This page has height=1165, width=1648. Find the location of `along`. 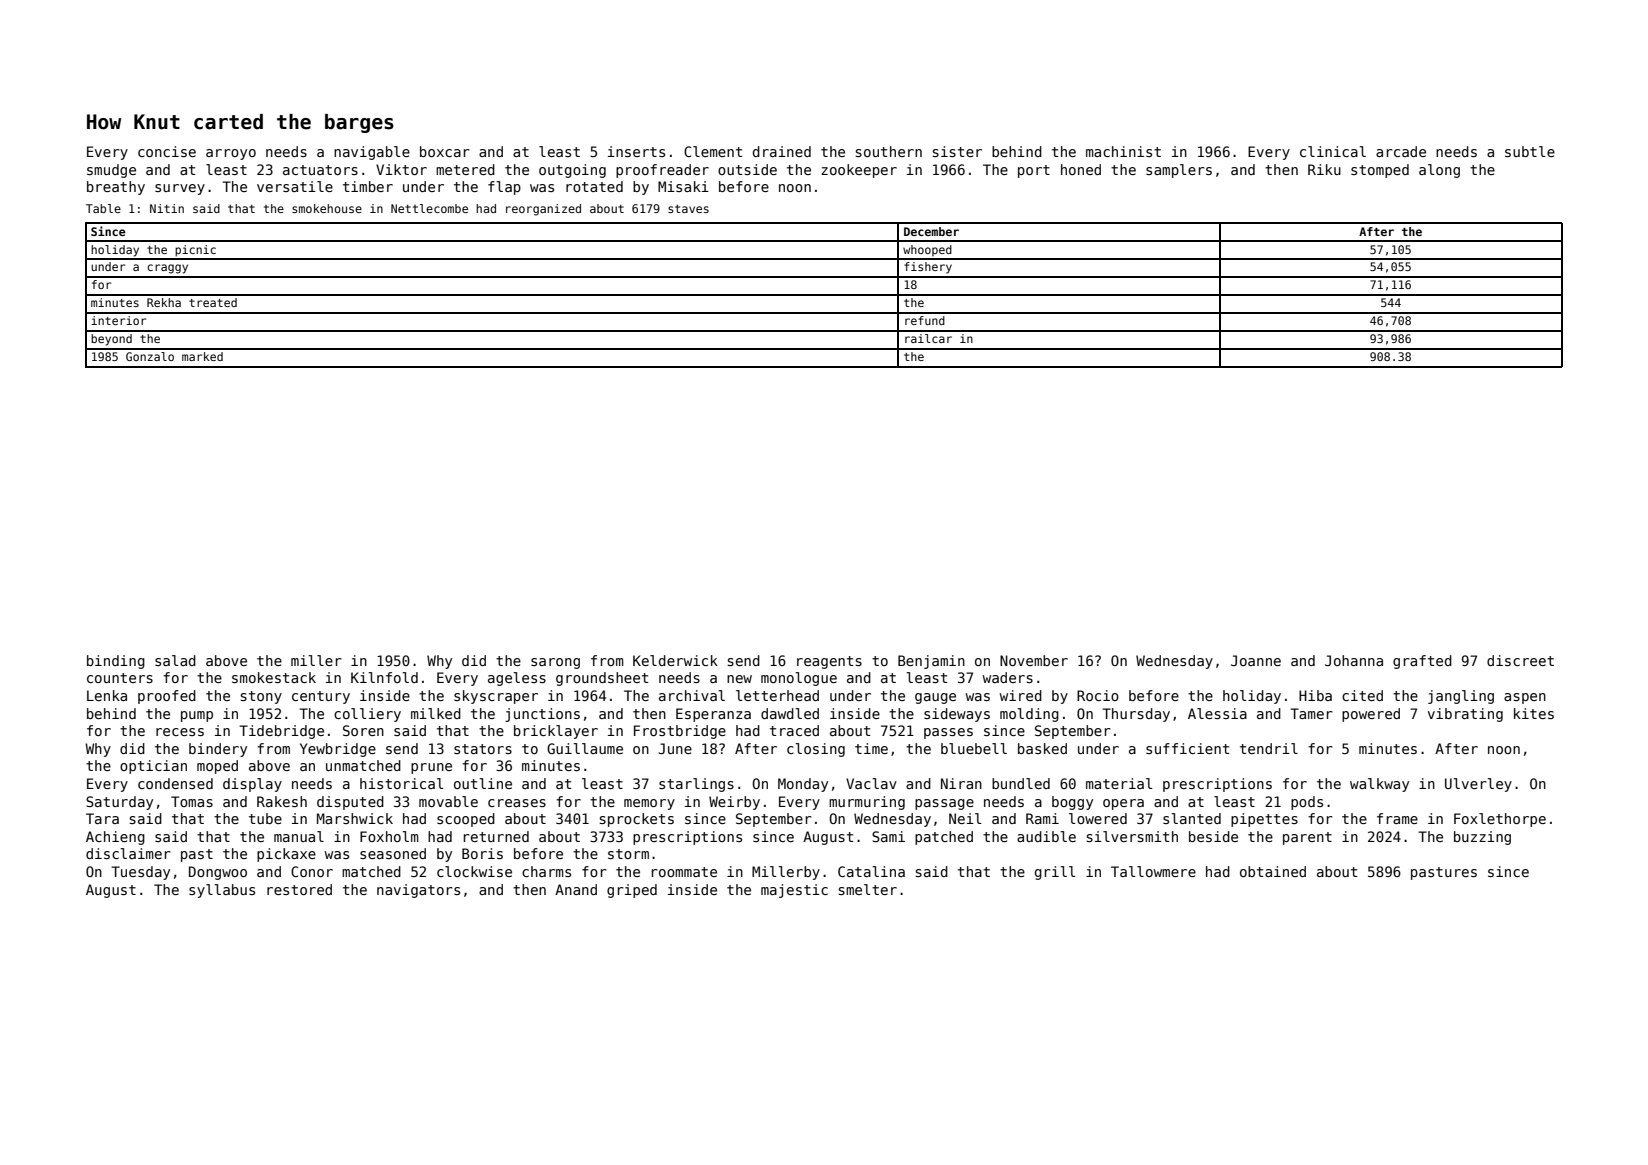

along is located at coordinates (1439, 171).
